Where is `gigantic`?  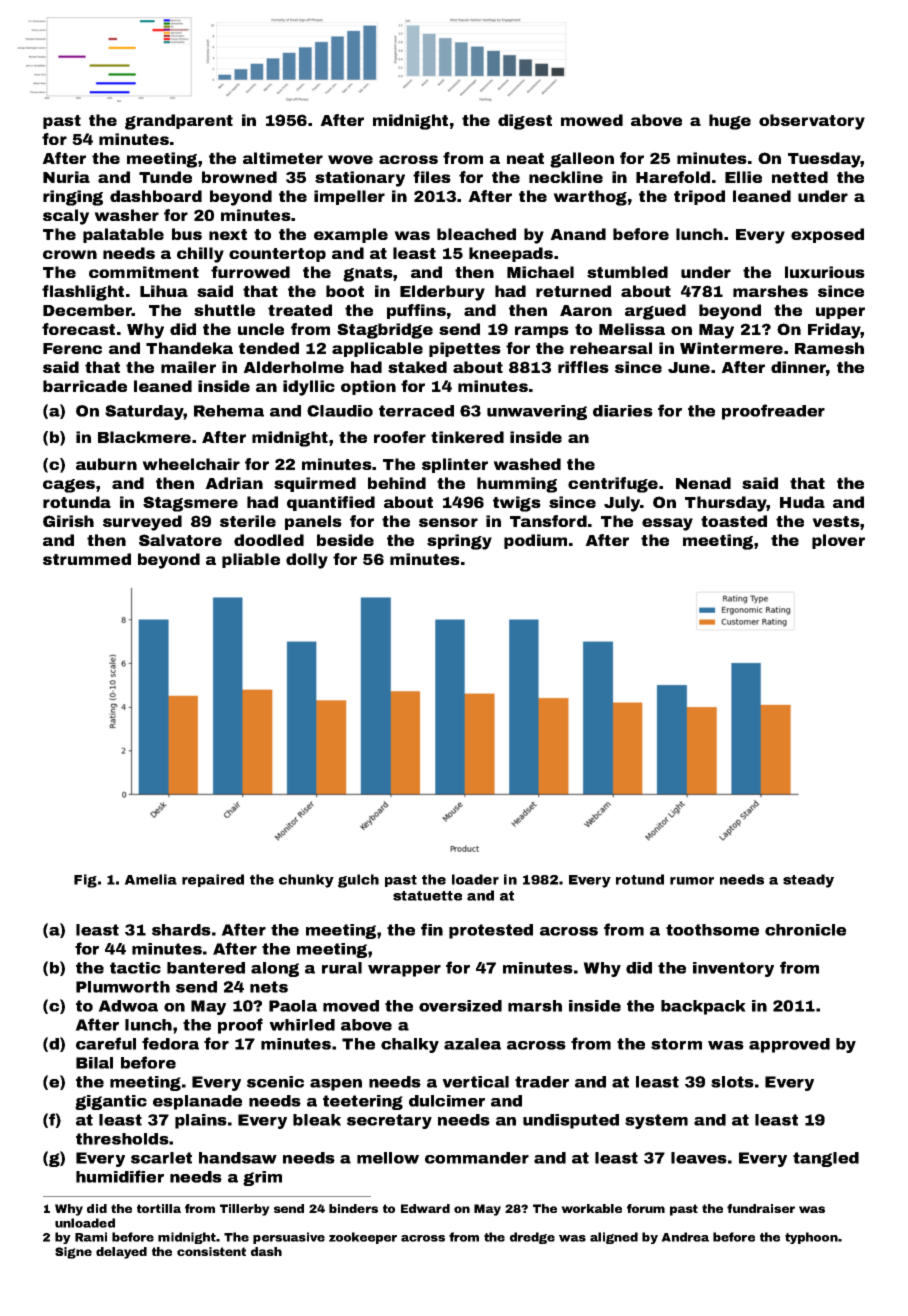 gigantic is located at coordinates (111, 1102).
